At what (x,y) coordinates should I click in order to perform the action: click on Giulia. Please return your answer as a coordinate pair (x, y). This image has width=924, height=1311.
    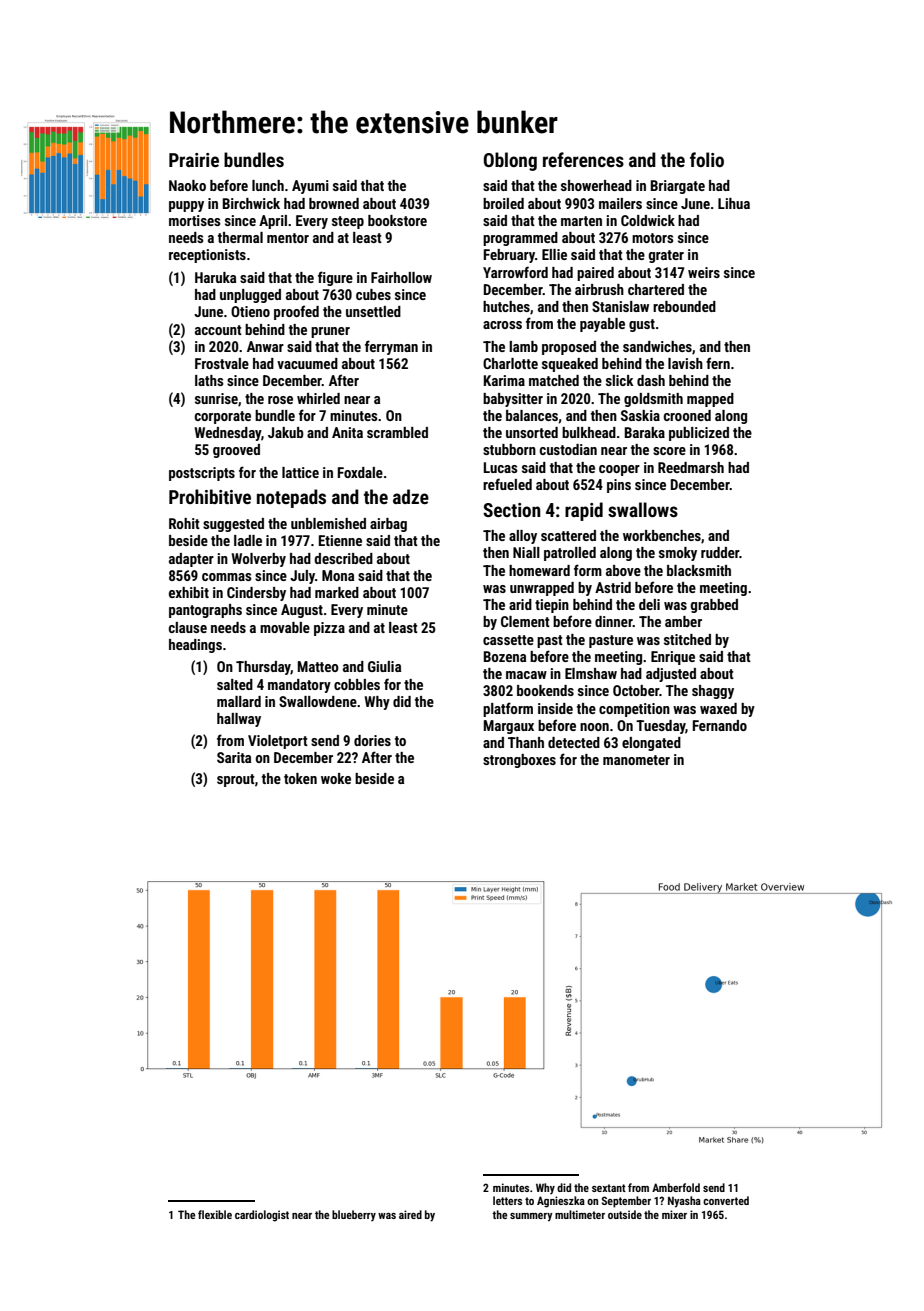
    Looking at the image, I should click on (384, 666).
